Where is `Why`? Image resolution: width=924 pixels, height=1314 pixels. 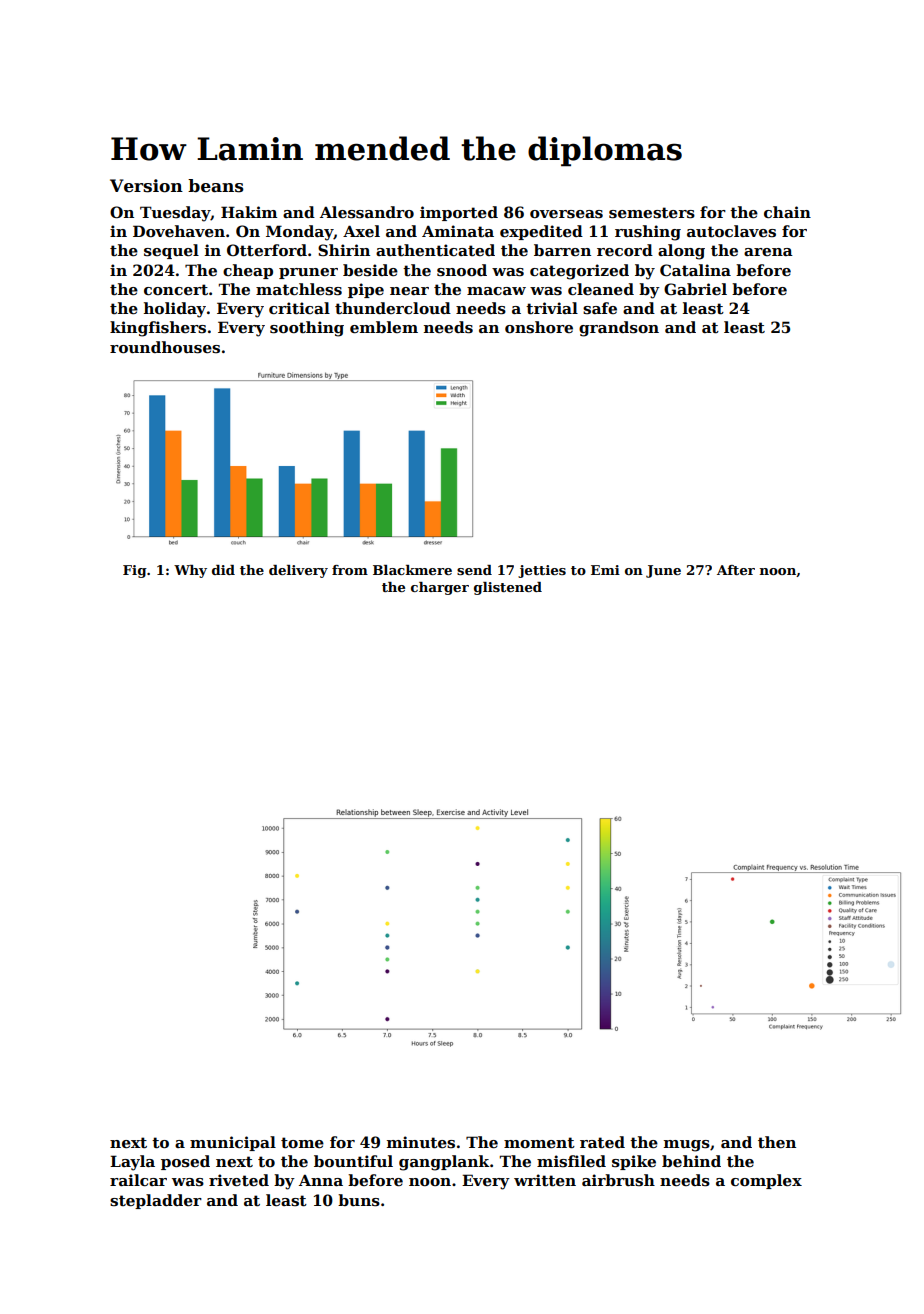 Why is located at coordinates (190, 571).
